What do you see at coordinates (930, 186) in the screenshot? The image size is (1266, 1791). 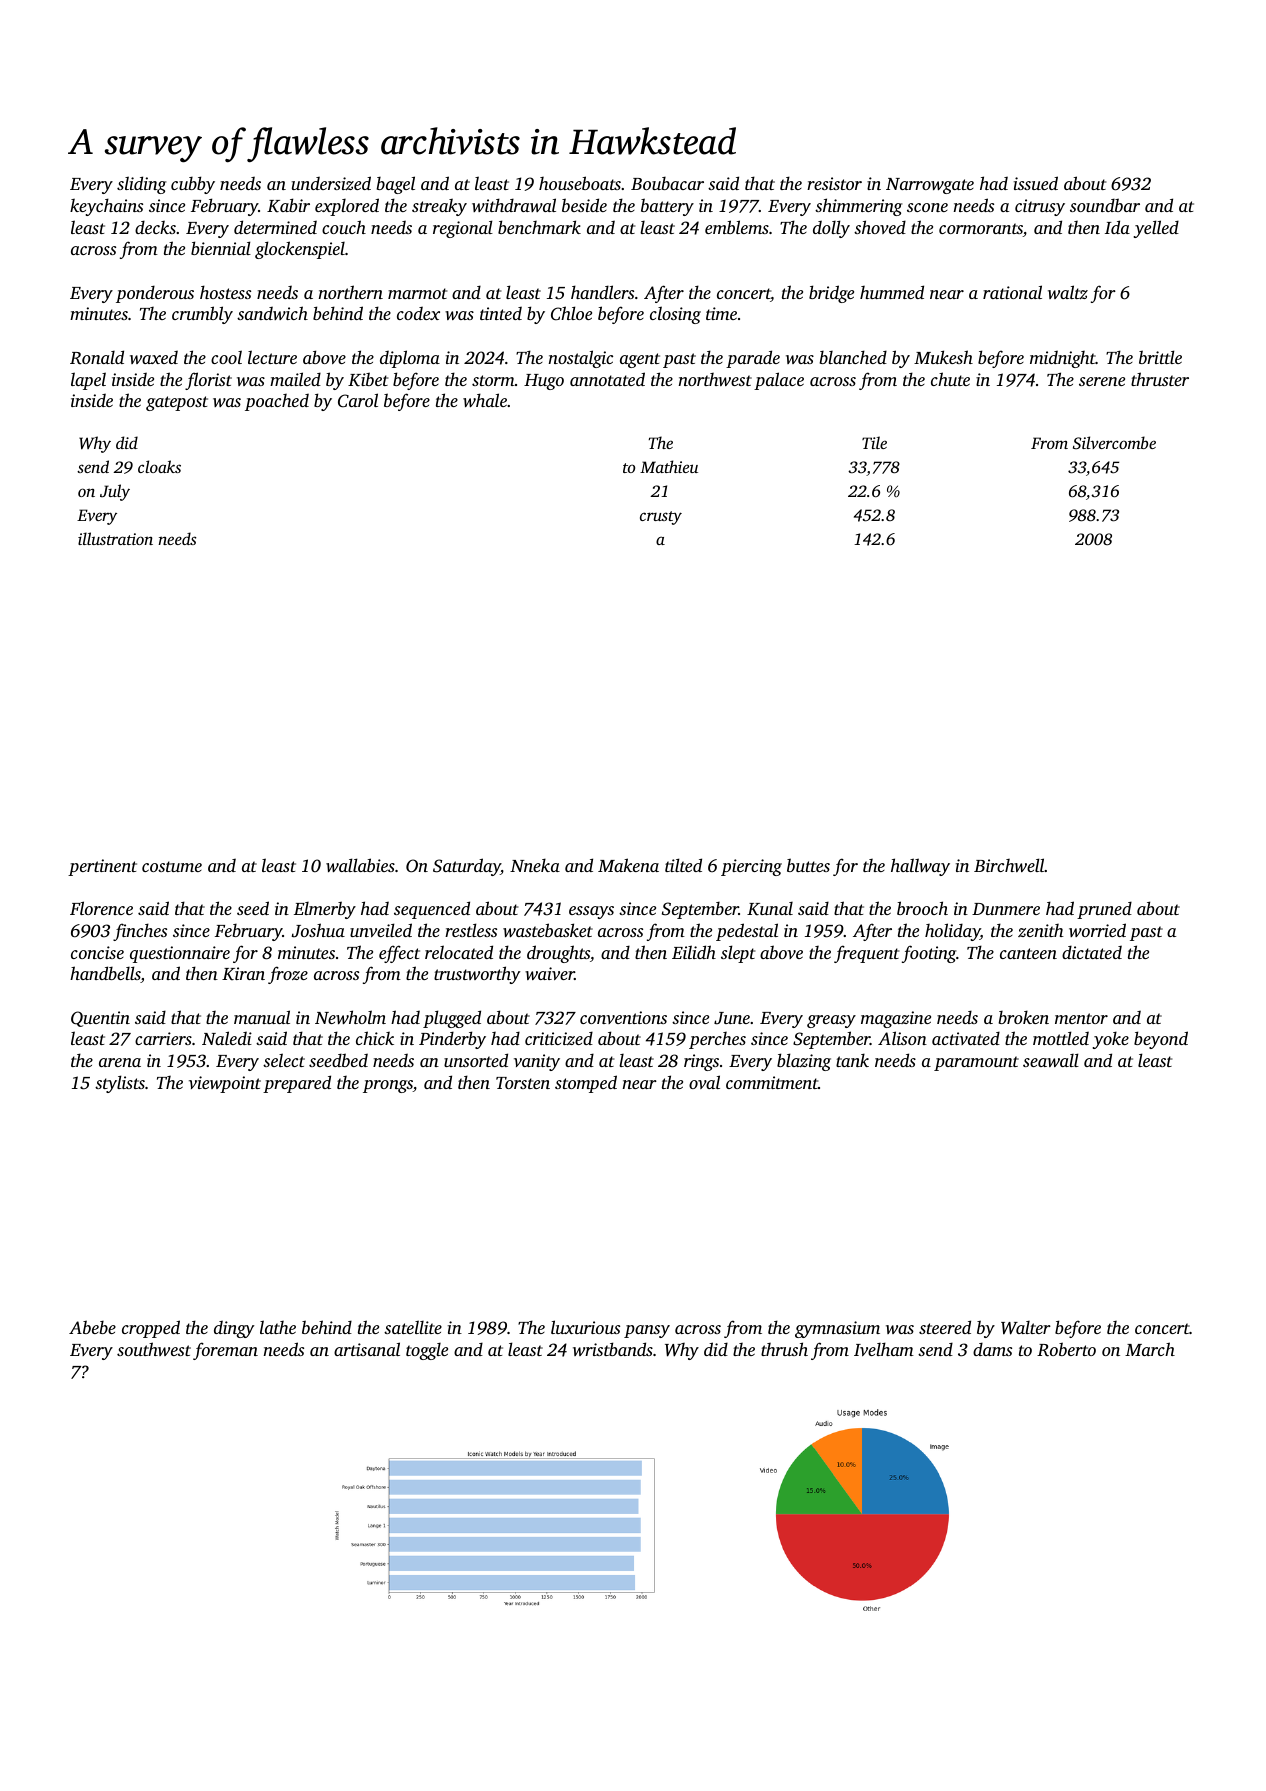 I see `Narrowgate` at bounding box center [930, 186].
